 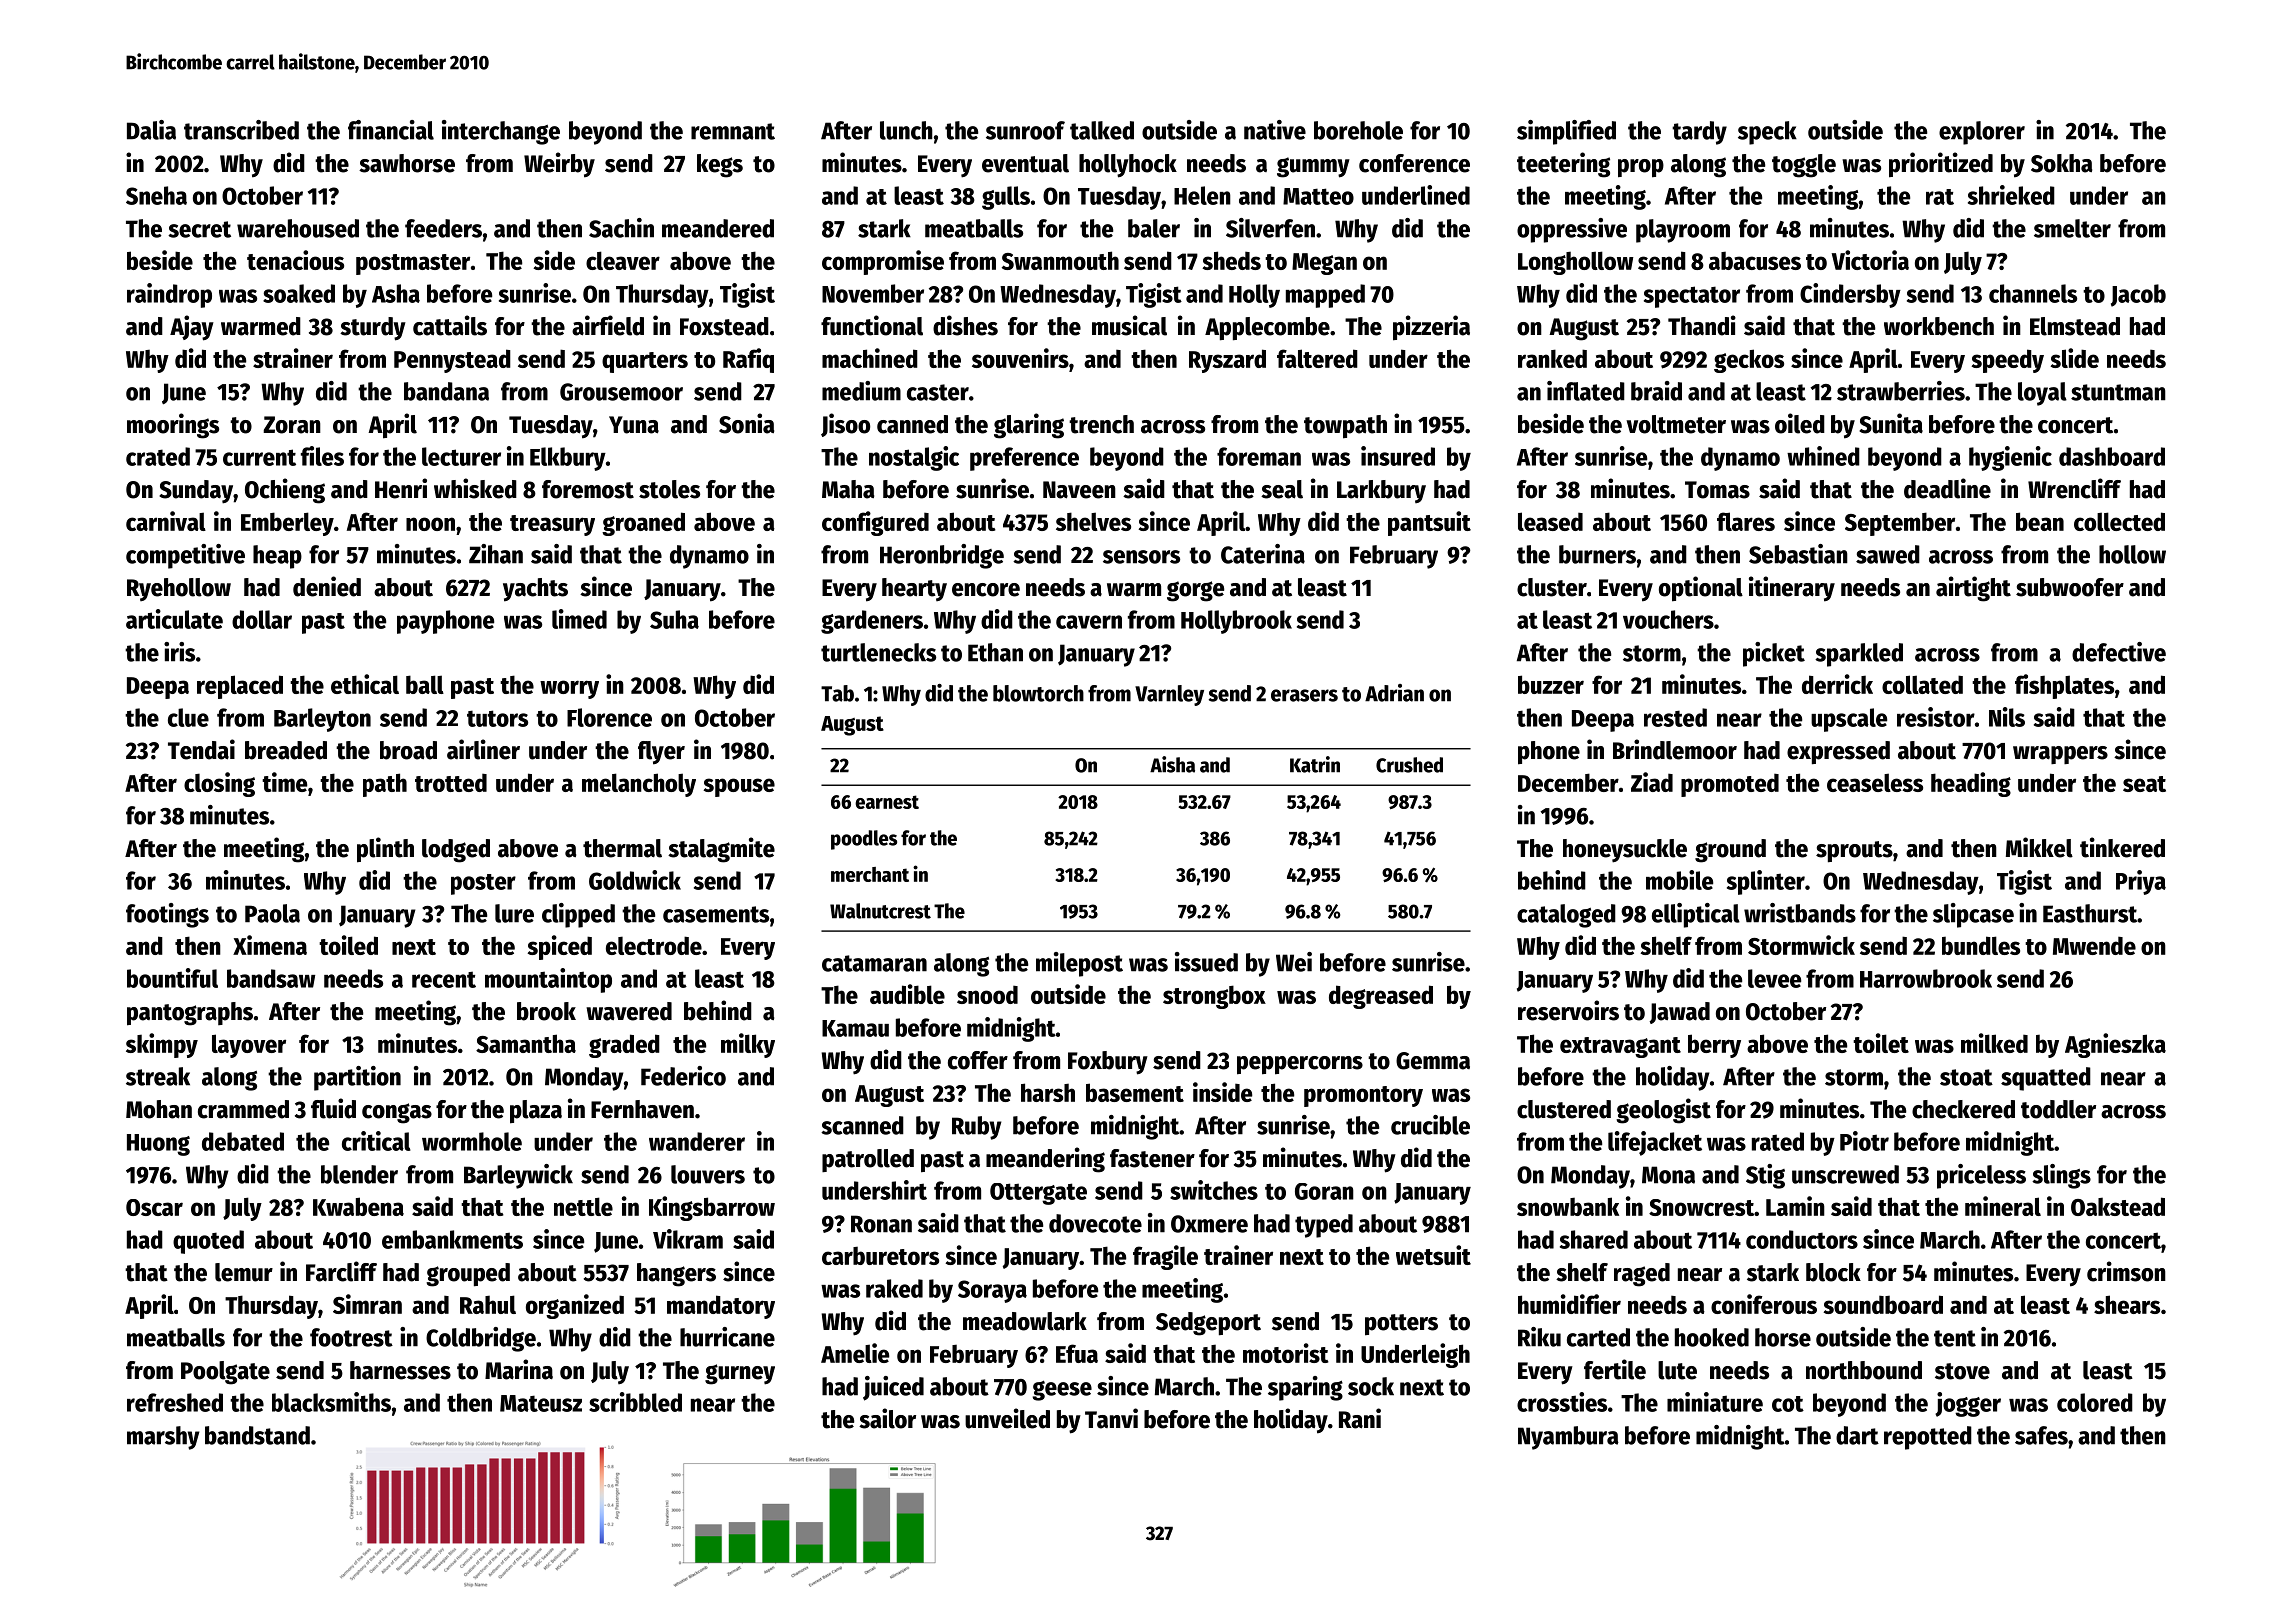 What do you see at coordinates (497, 718) in the screenshot?
I see `tutors` at bounding box center [497, 718].
